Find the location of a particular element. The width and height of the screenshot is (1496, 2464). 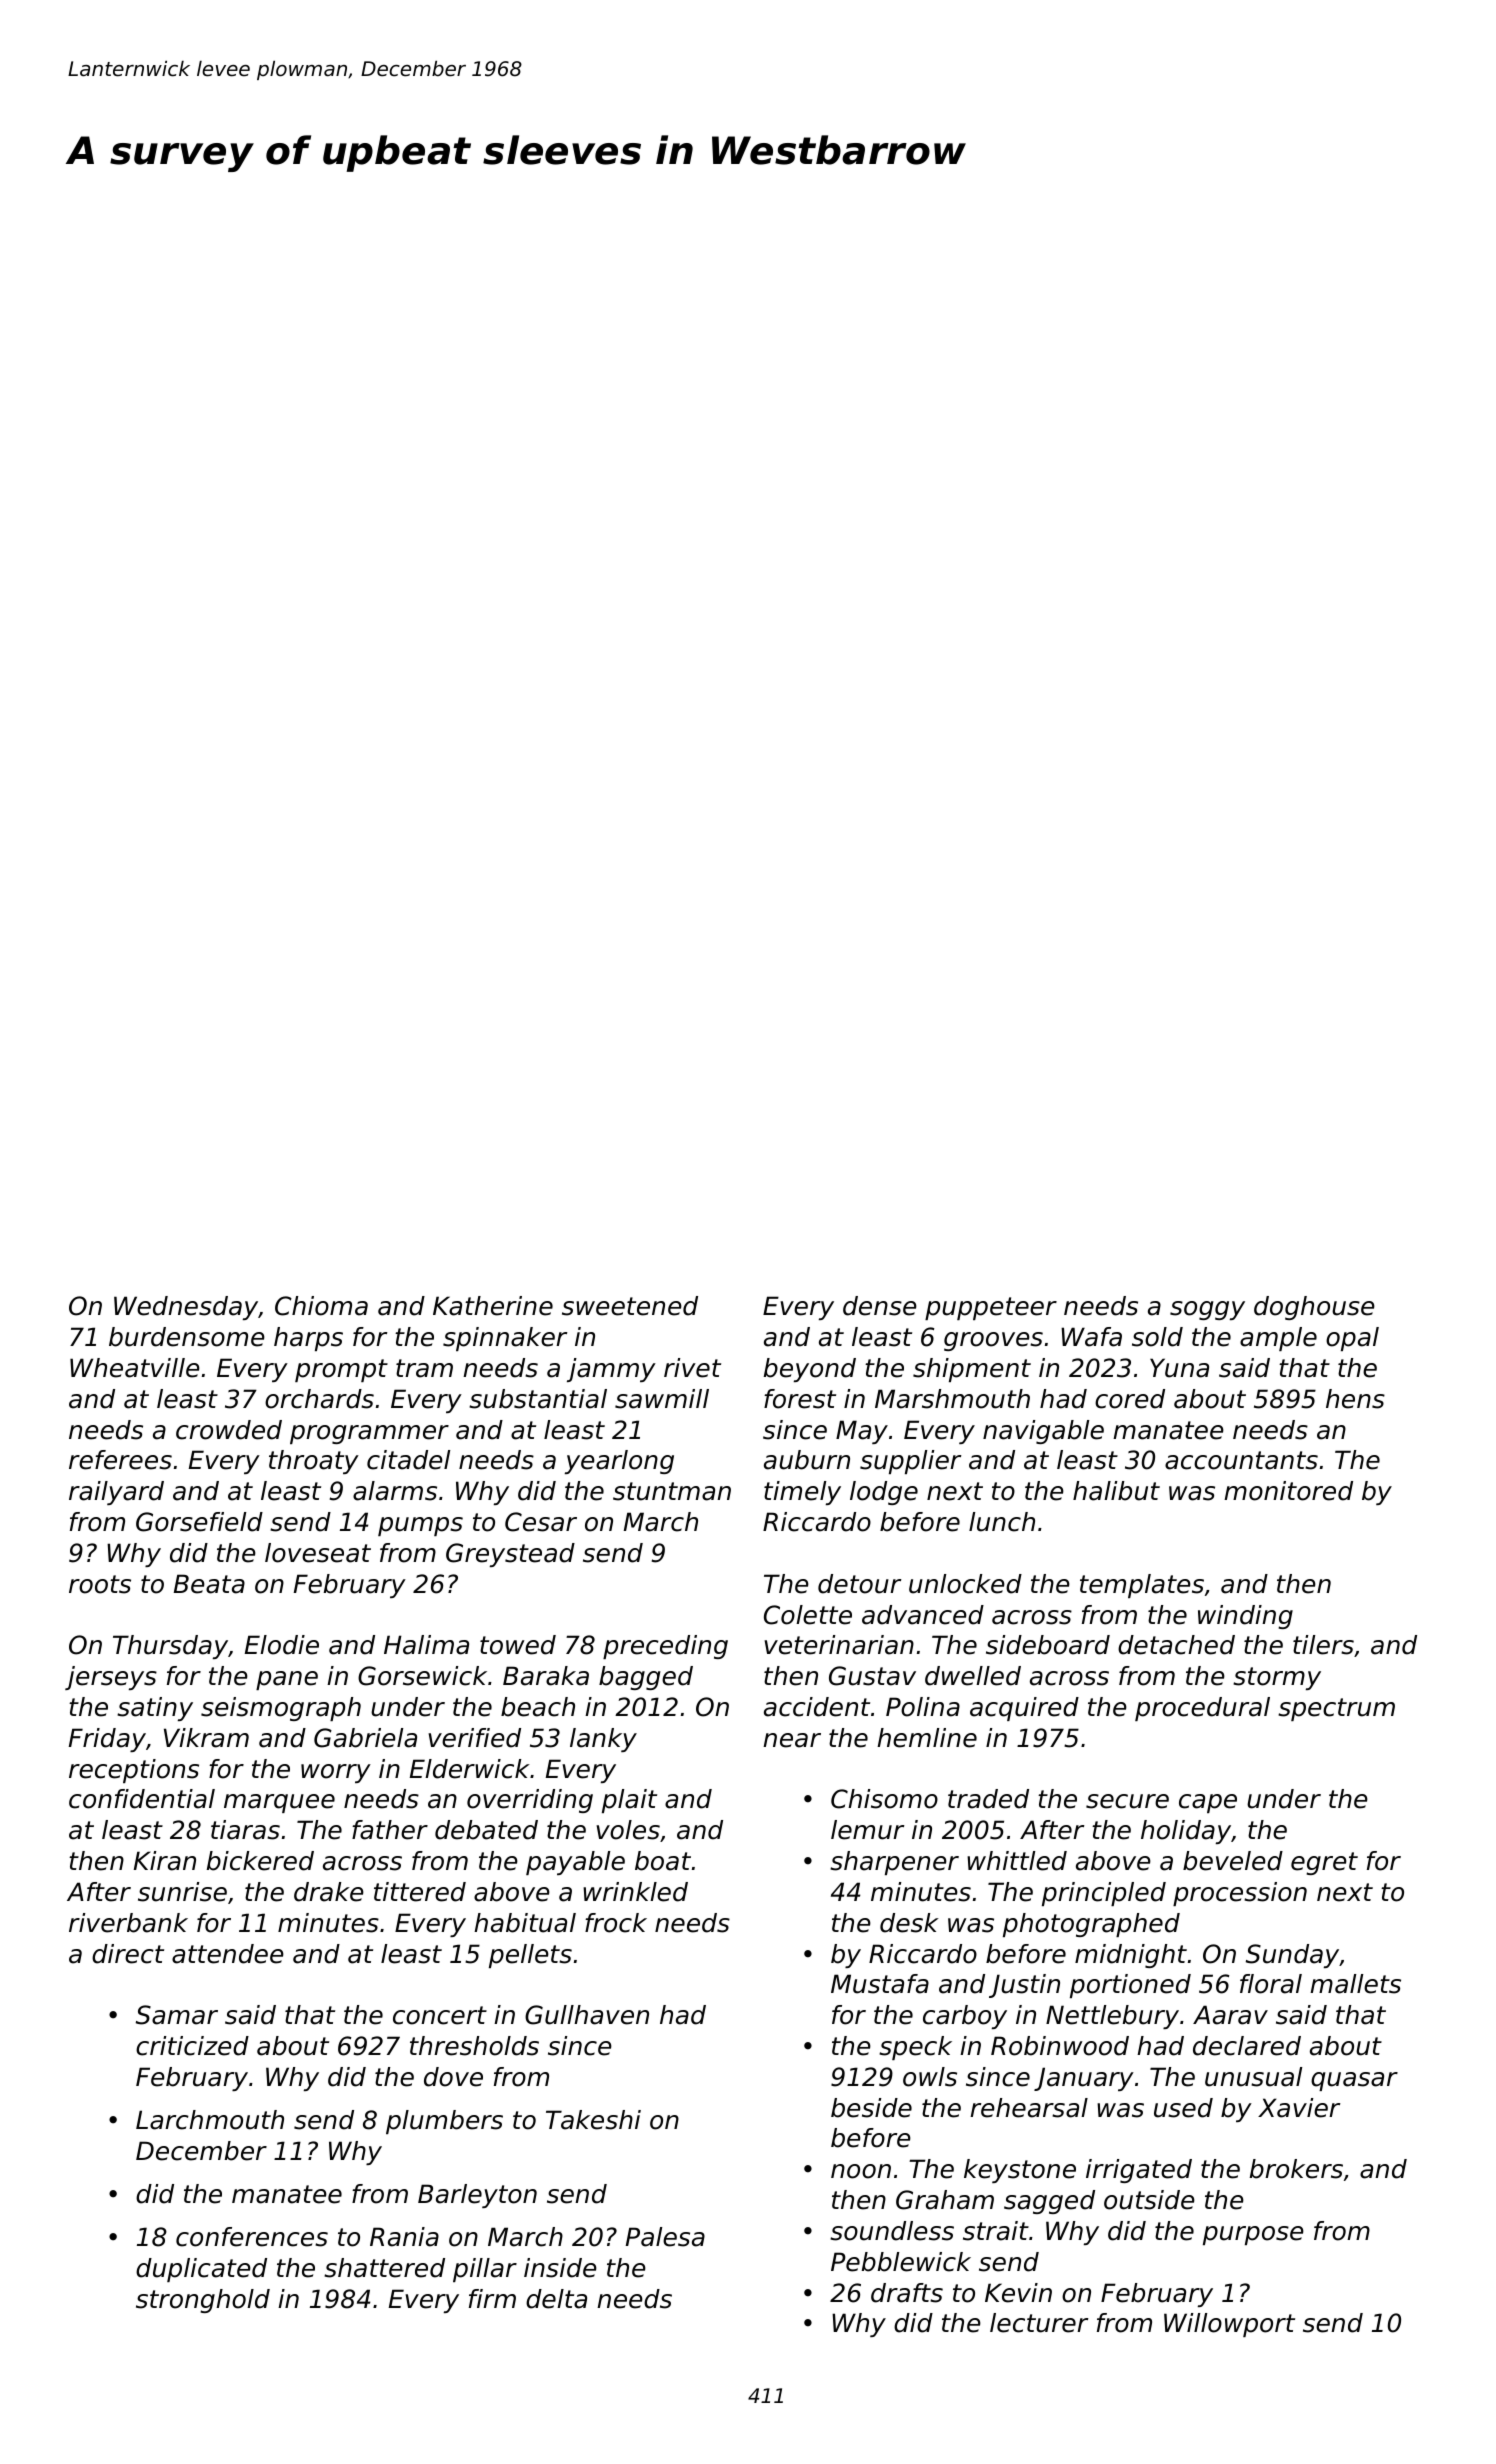

sweetened is located at coordinates (630, 1306).
